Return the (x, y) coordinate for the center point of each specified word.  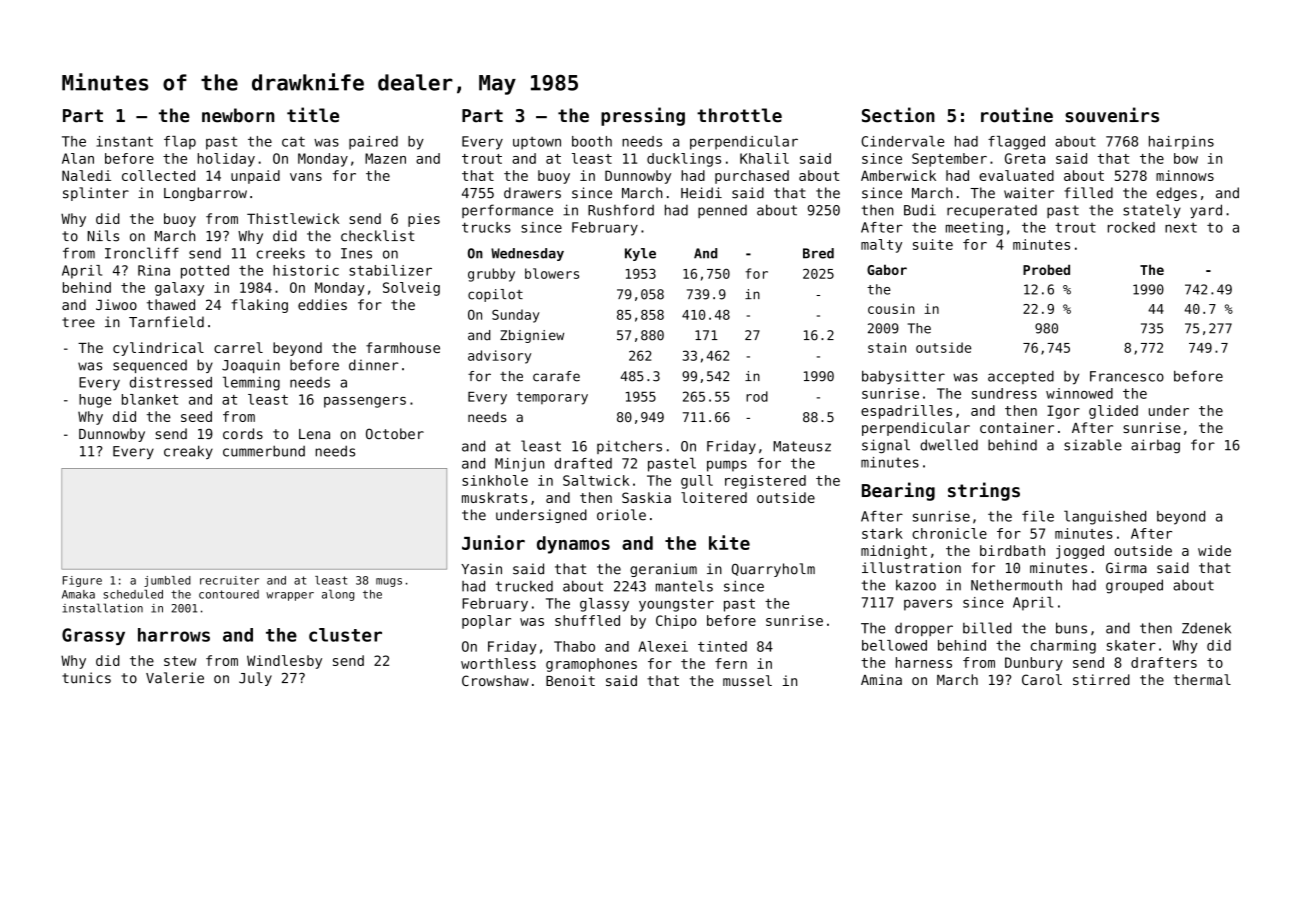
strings (984, 491)
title (313, 115)
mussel (747, 680)
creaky (188, 452)
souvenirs (1112, 115)
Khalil (764, 158)
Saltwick (596, 480)
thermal (1202, 679)
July (255, 679)
